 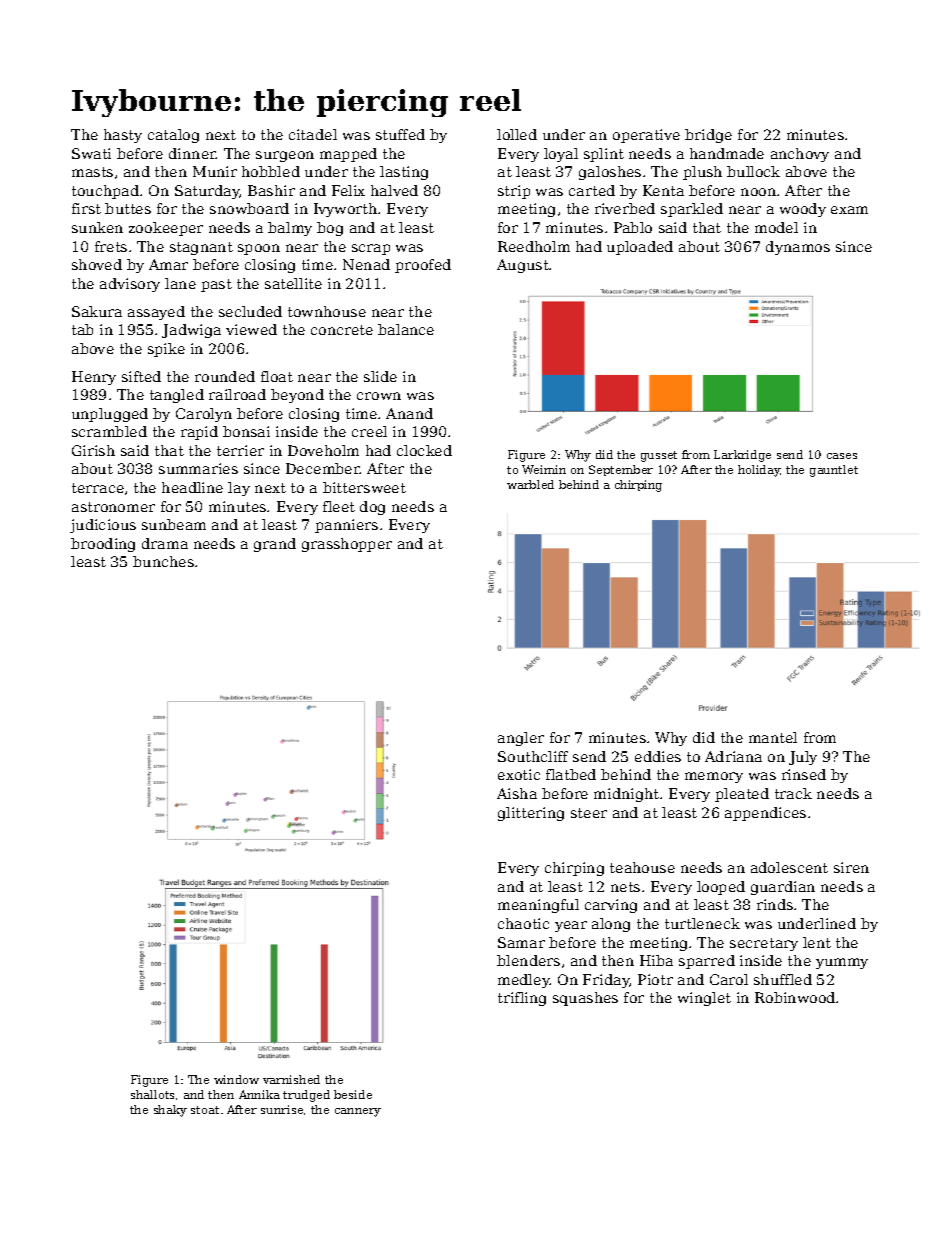 I want to click on anchovy, so click(x=800, y=155).
